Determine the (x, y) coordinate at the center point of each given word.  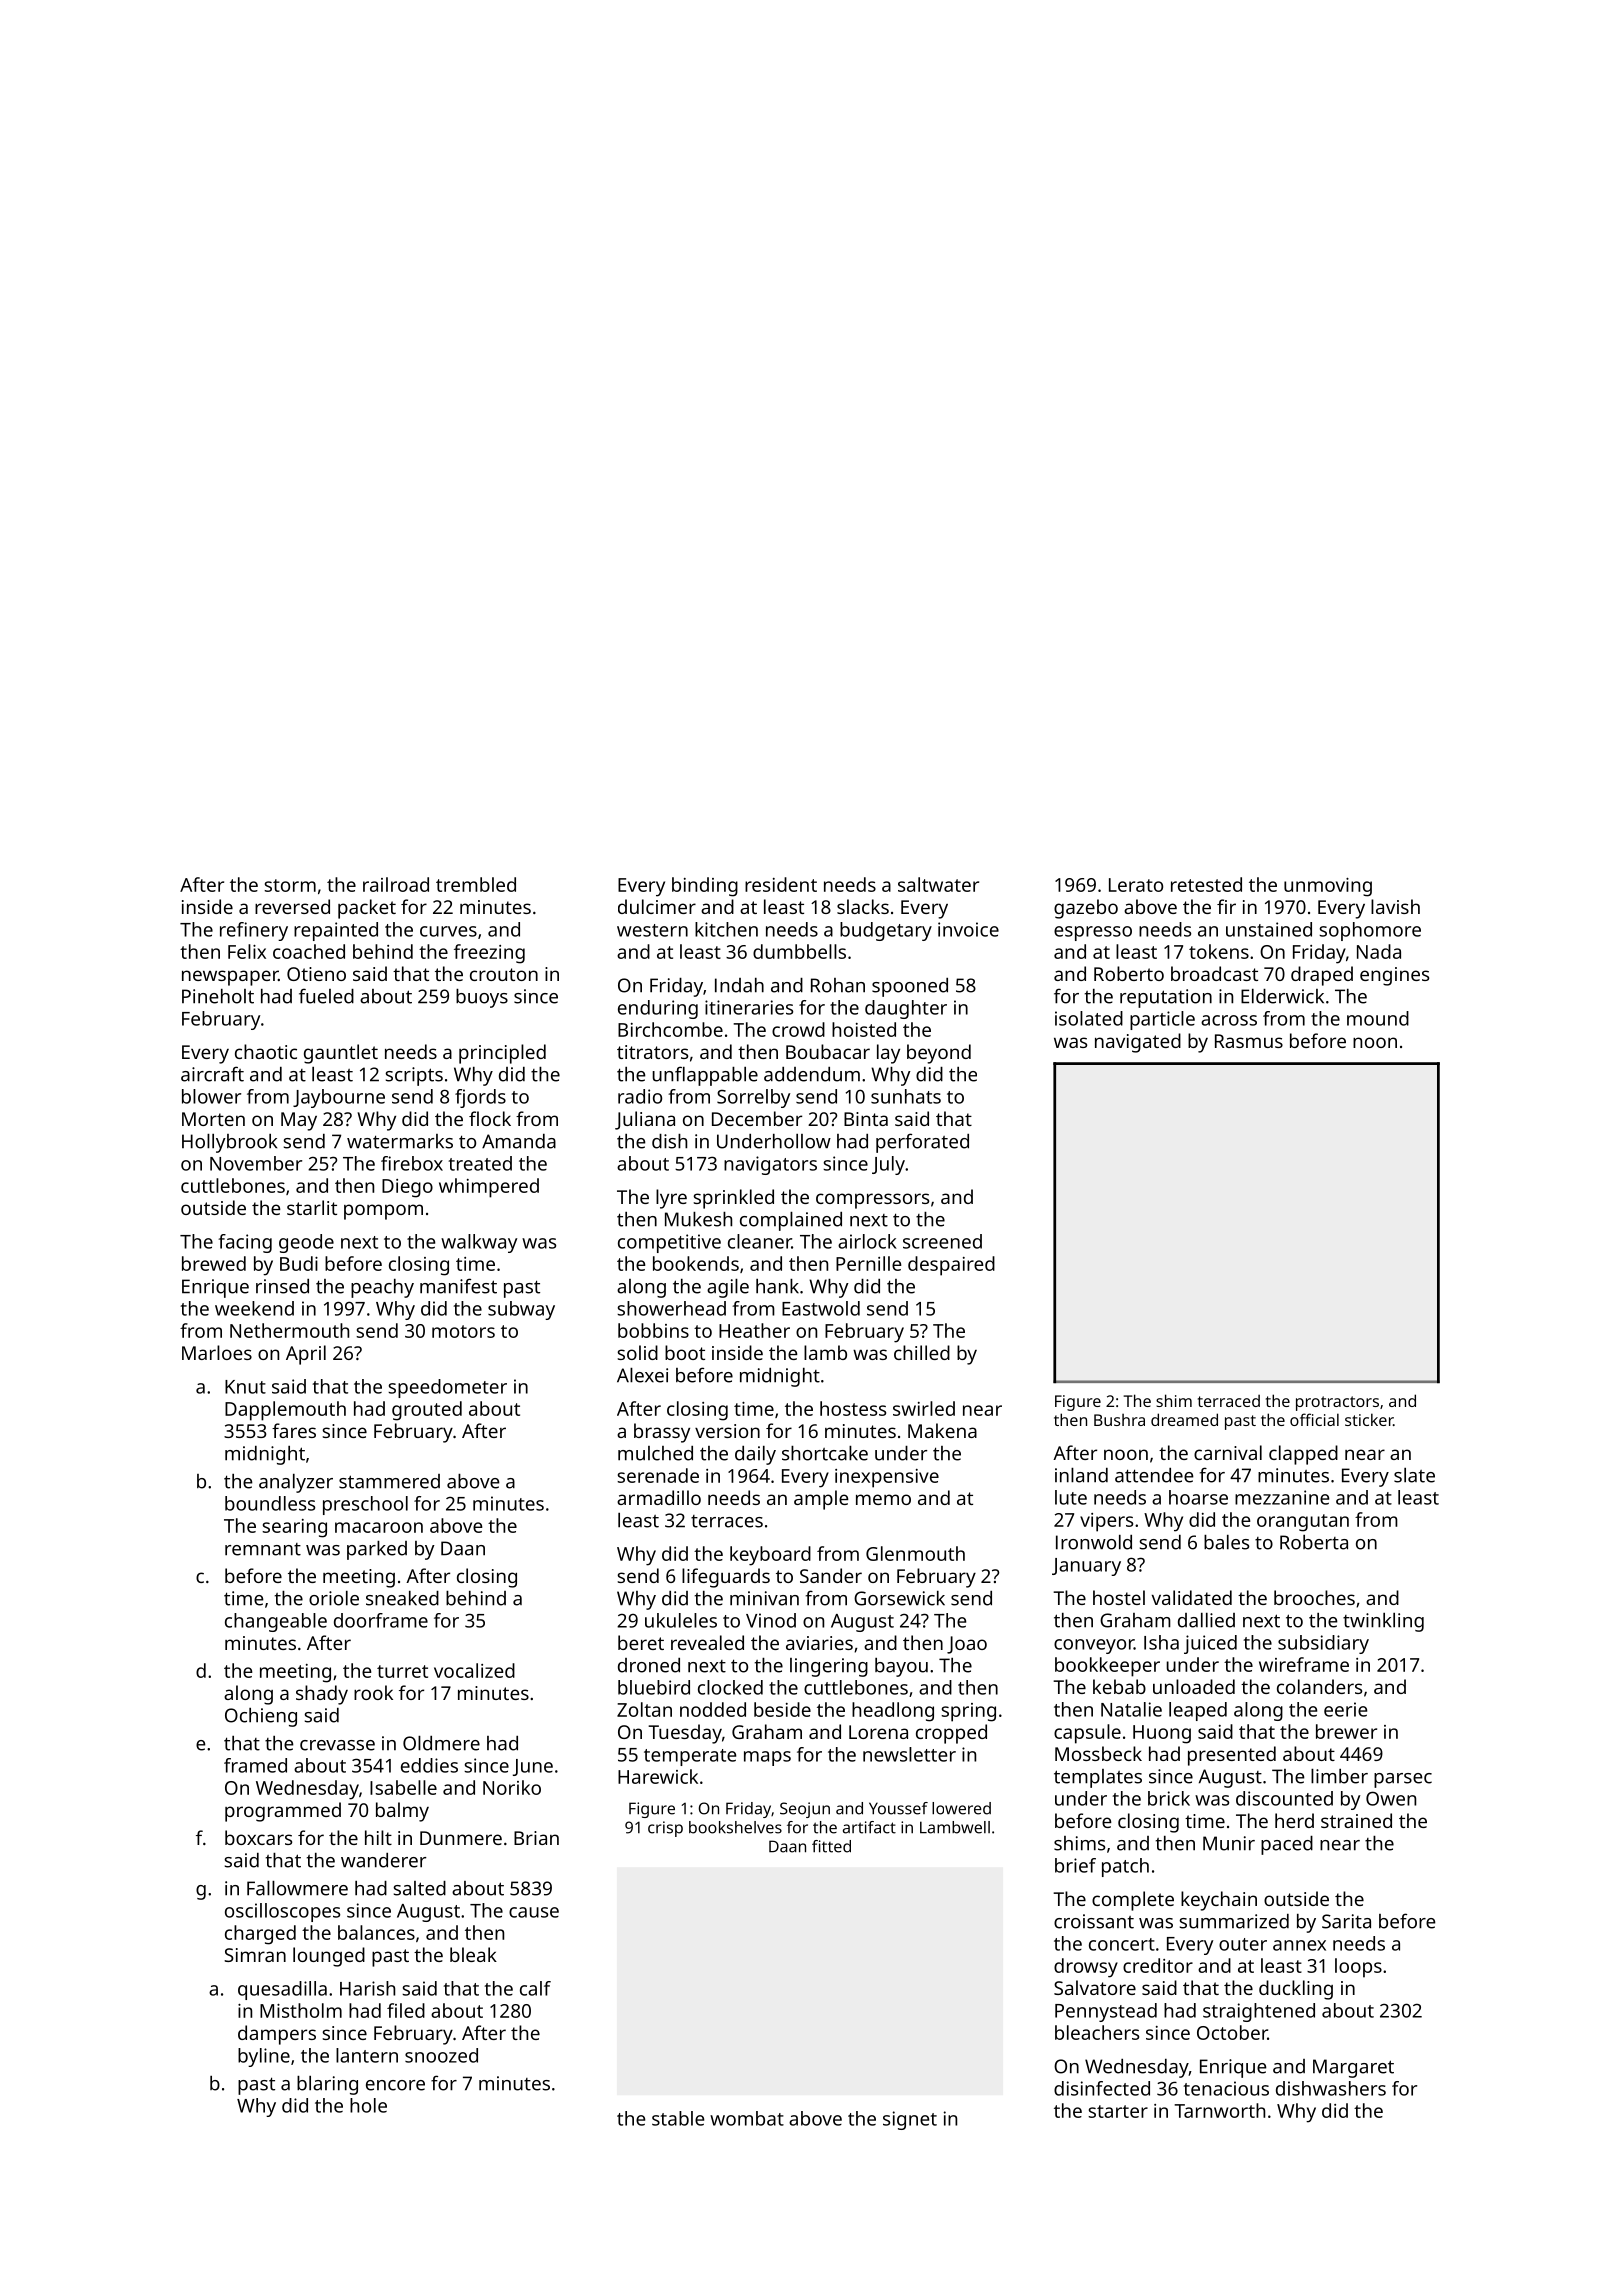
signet (910, 2120)
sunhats (906, 1096)
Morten (213, 1119)
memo (883, 1499)
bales (1226, 1542)
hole (368, 2105)
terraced (1229, 1400)
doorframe (381, 1620)
